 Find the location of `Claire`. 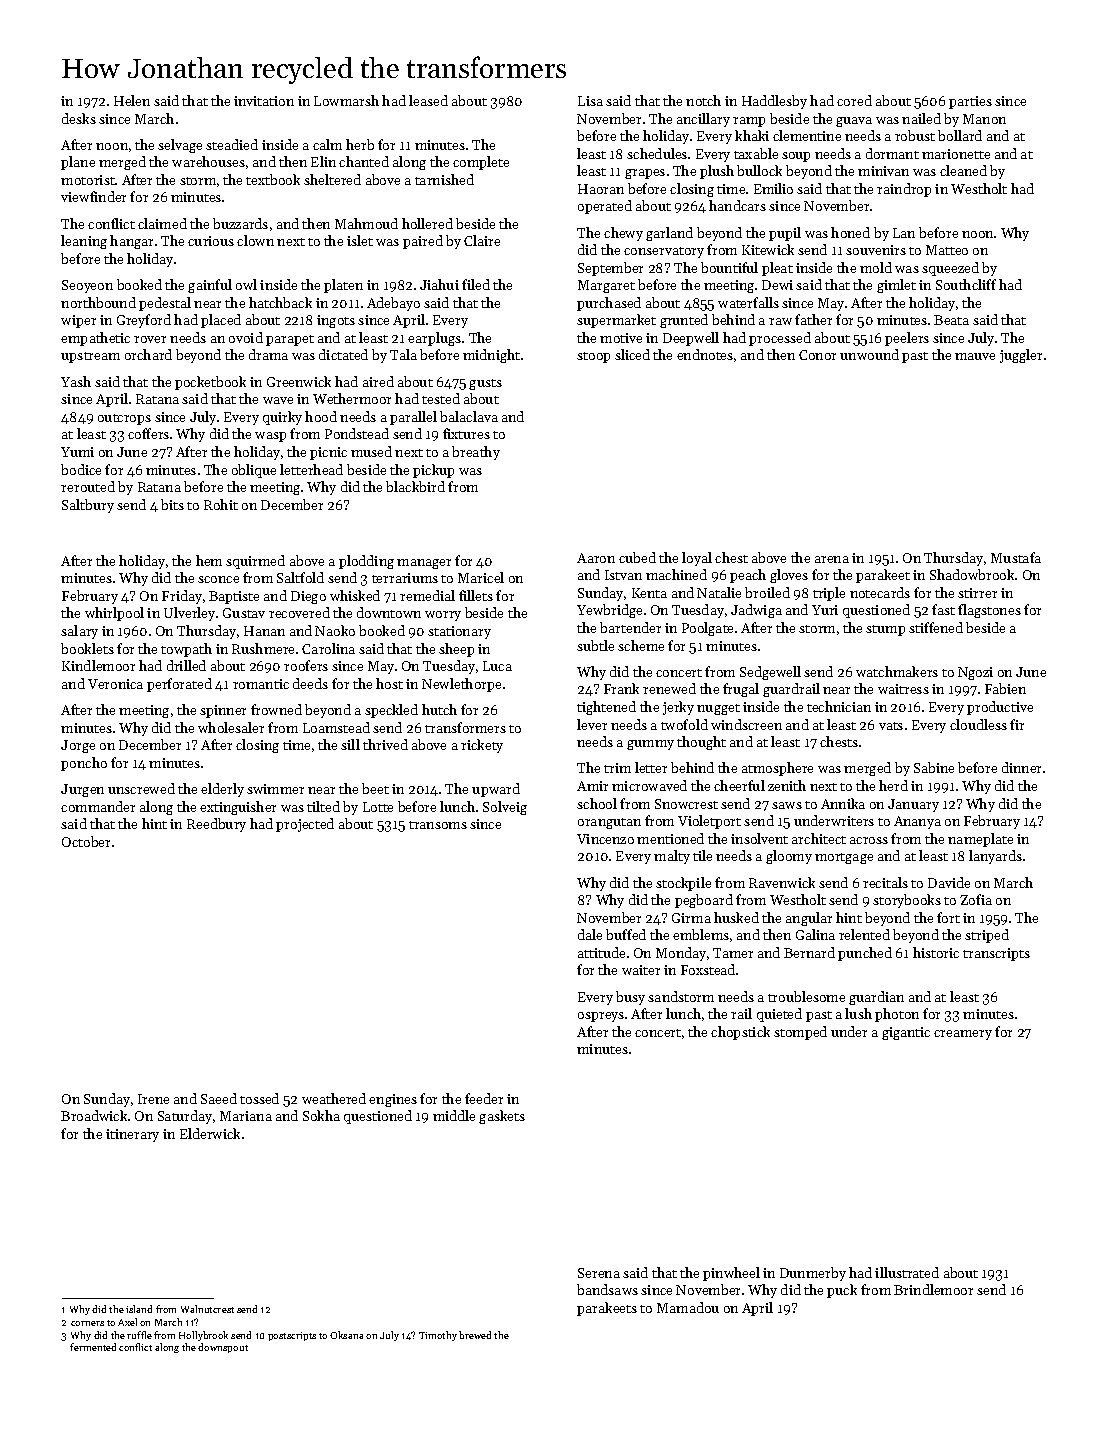

Claire is located at coordinates (482, 240).
